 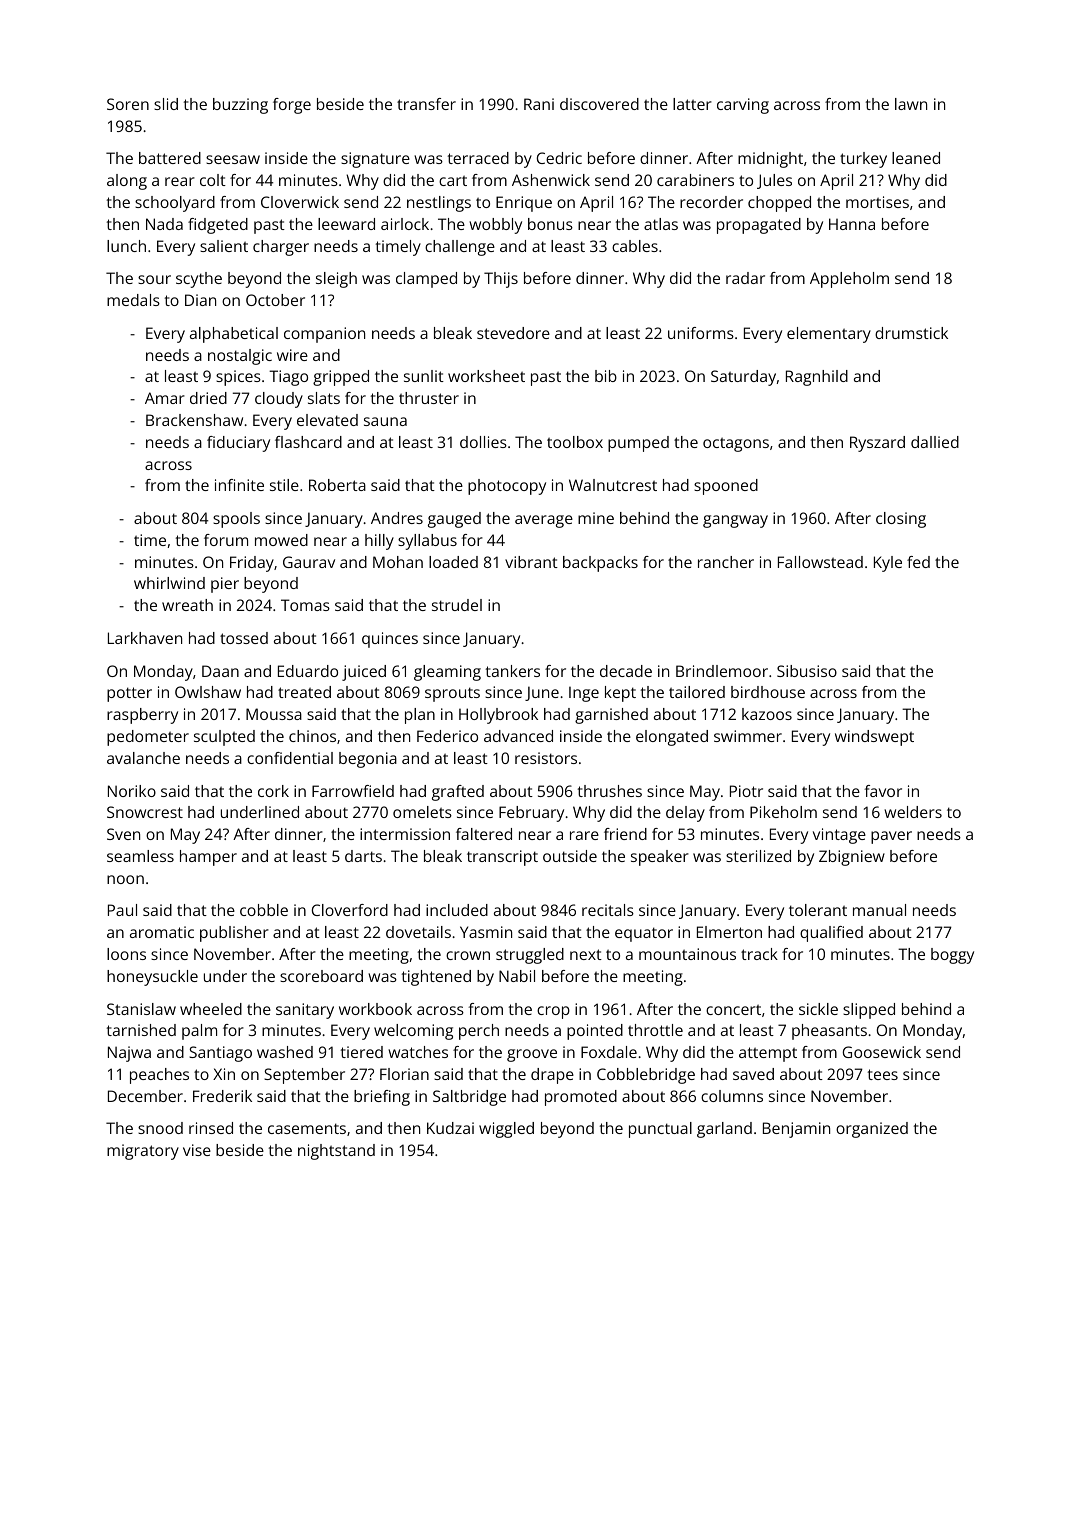 I want to click on qualified, so click(x=831, y=934).
